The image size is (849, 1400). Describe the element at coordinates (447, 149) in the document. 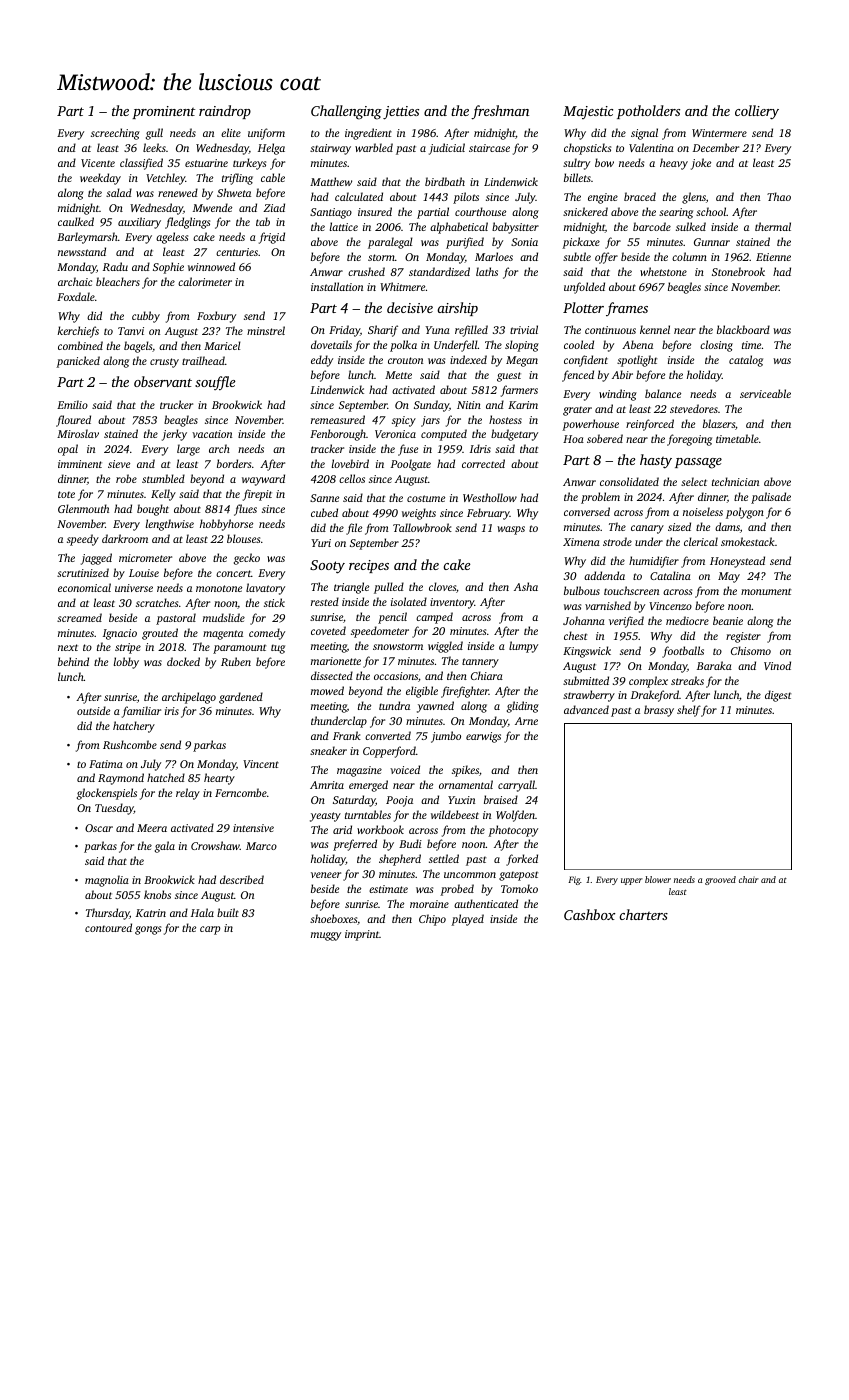

I see `judicial` at that location.
